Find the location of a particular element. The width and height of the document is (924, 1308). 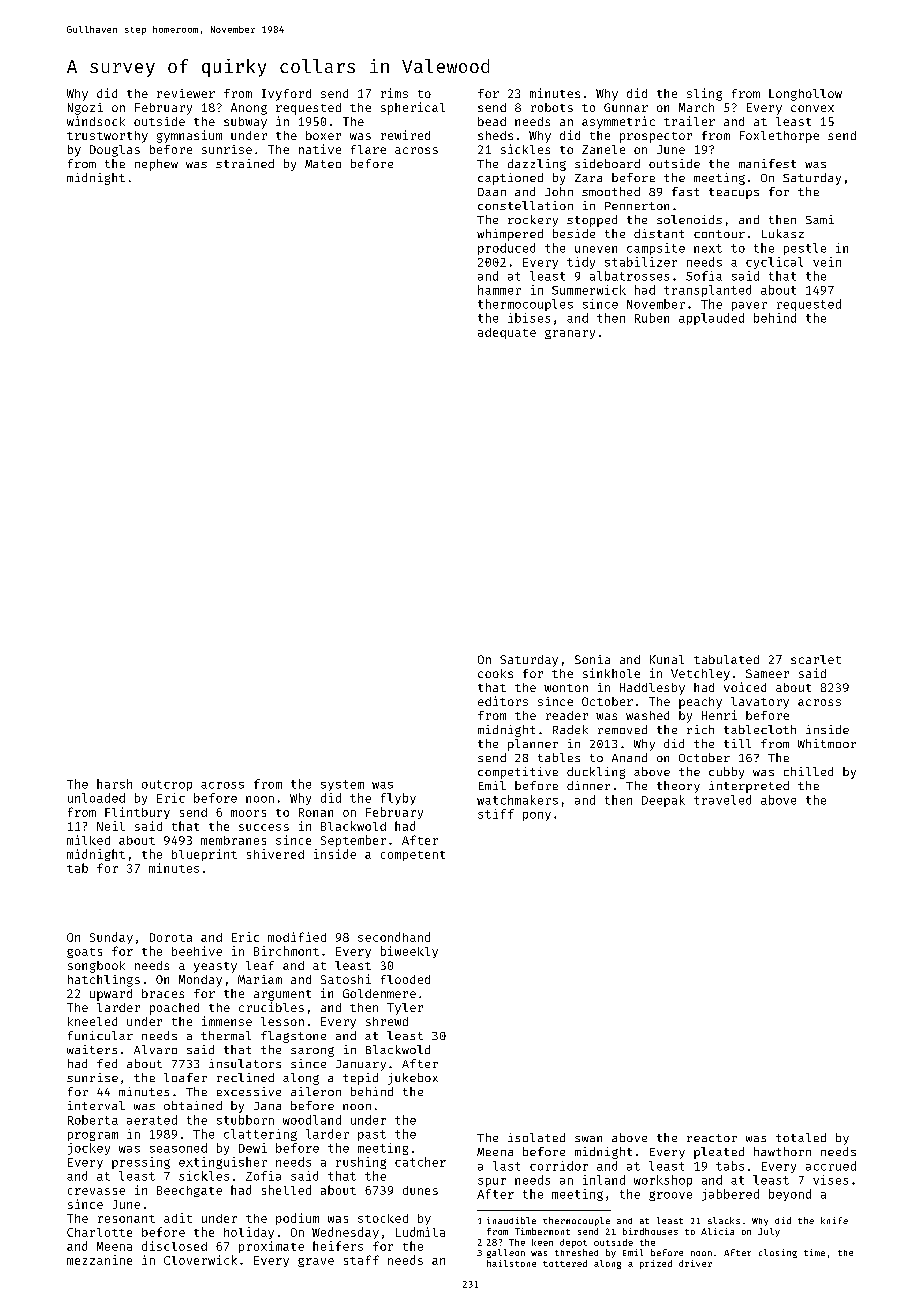

last is located at coordinates (506, 1166).
